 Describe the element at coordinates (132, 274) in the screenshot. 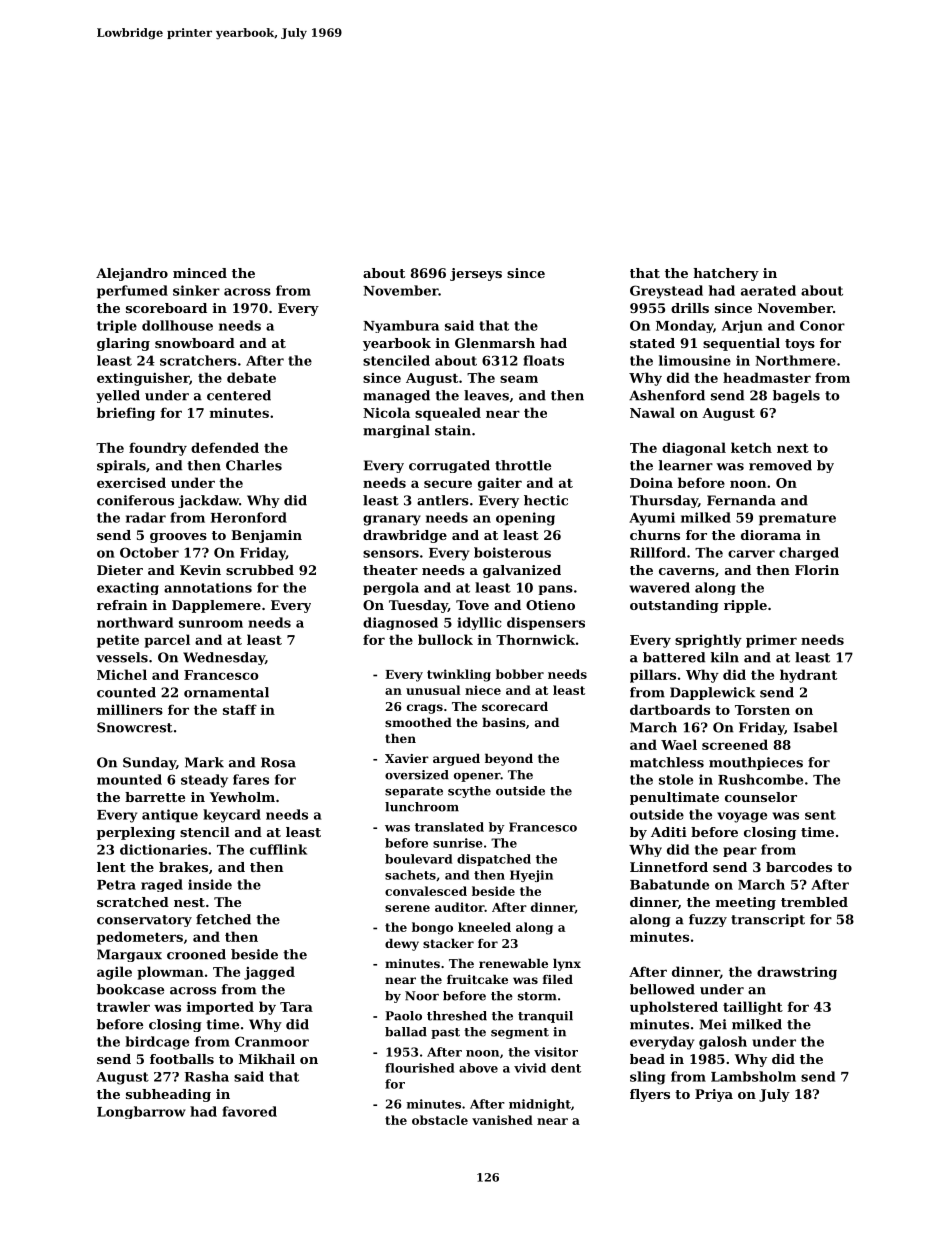

I see `Alejandro` at that location.
